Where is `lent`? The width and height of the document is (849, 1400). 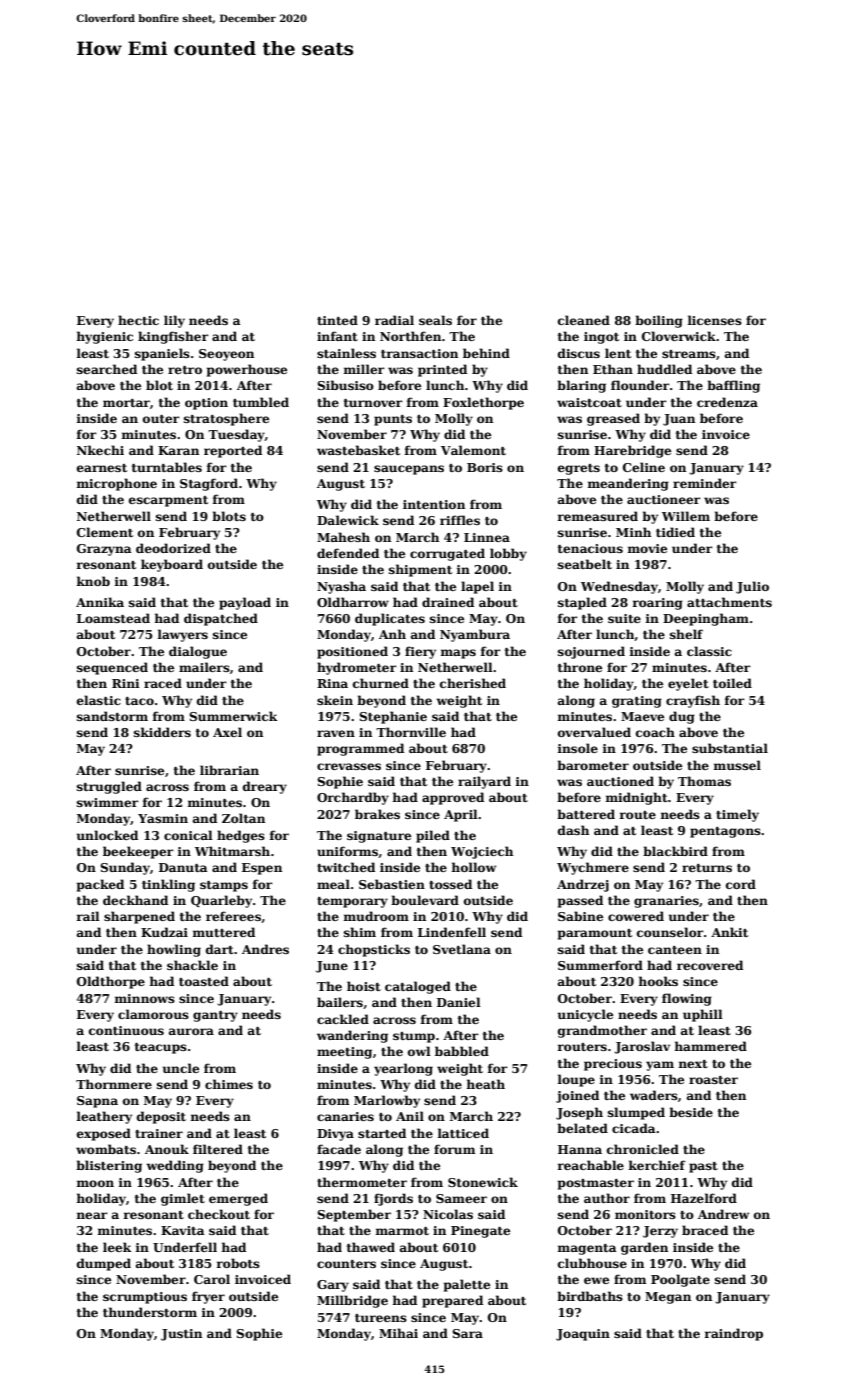
lent is located at coordinates (618, 353).
